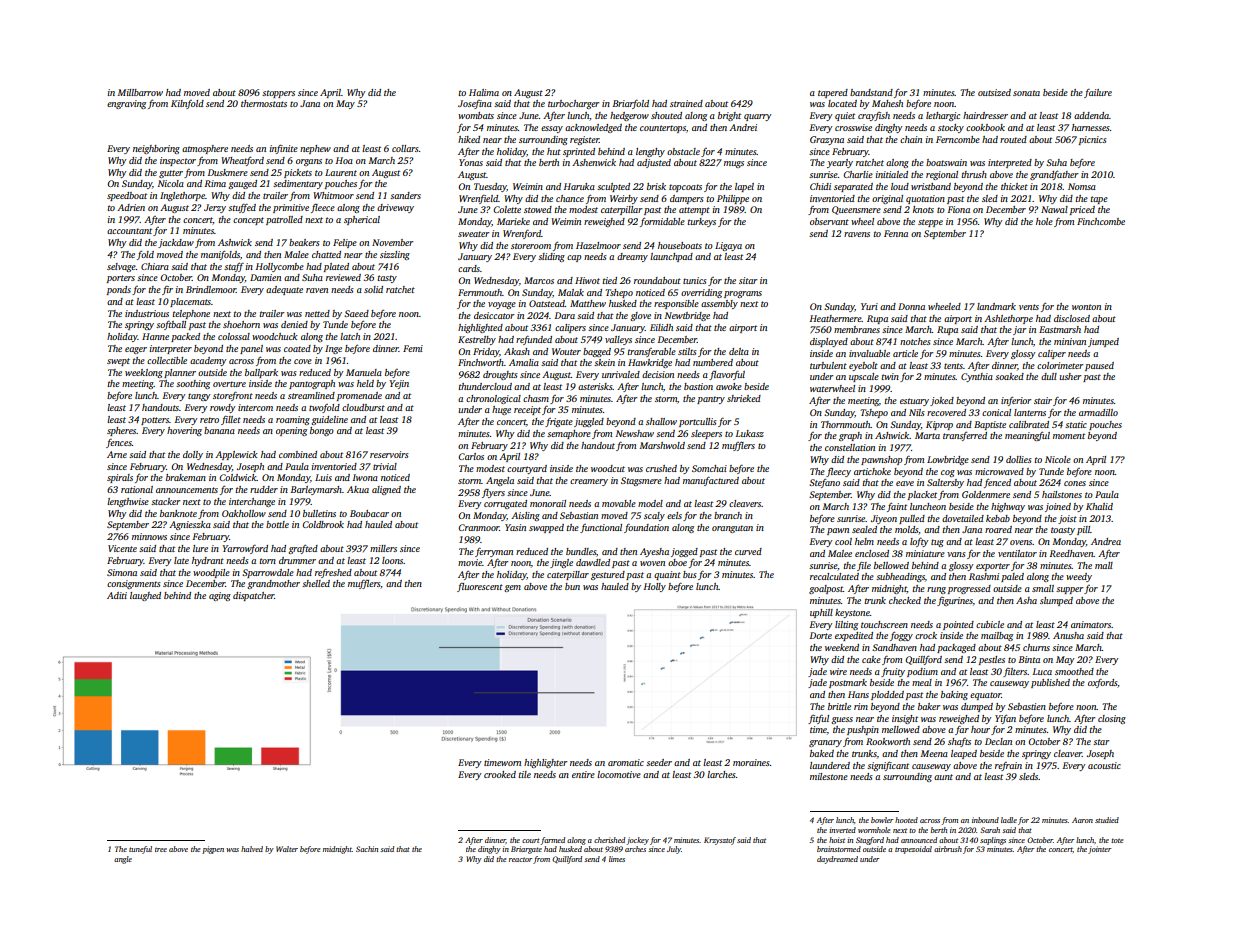 The height and width of the screenshot is (952, 1233). What do you see at coordinates (156, 149) in the screenshot?
I see `neighboring` at bounding box center [156, 149].
